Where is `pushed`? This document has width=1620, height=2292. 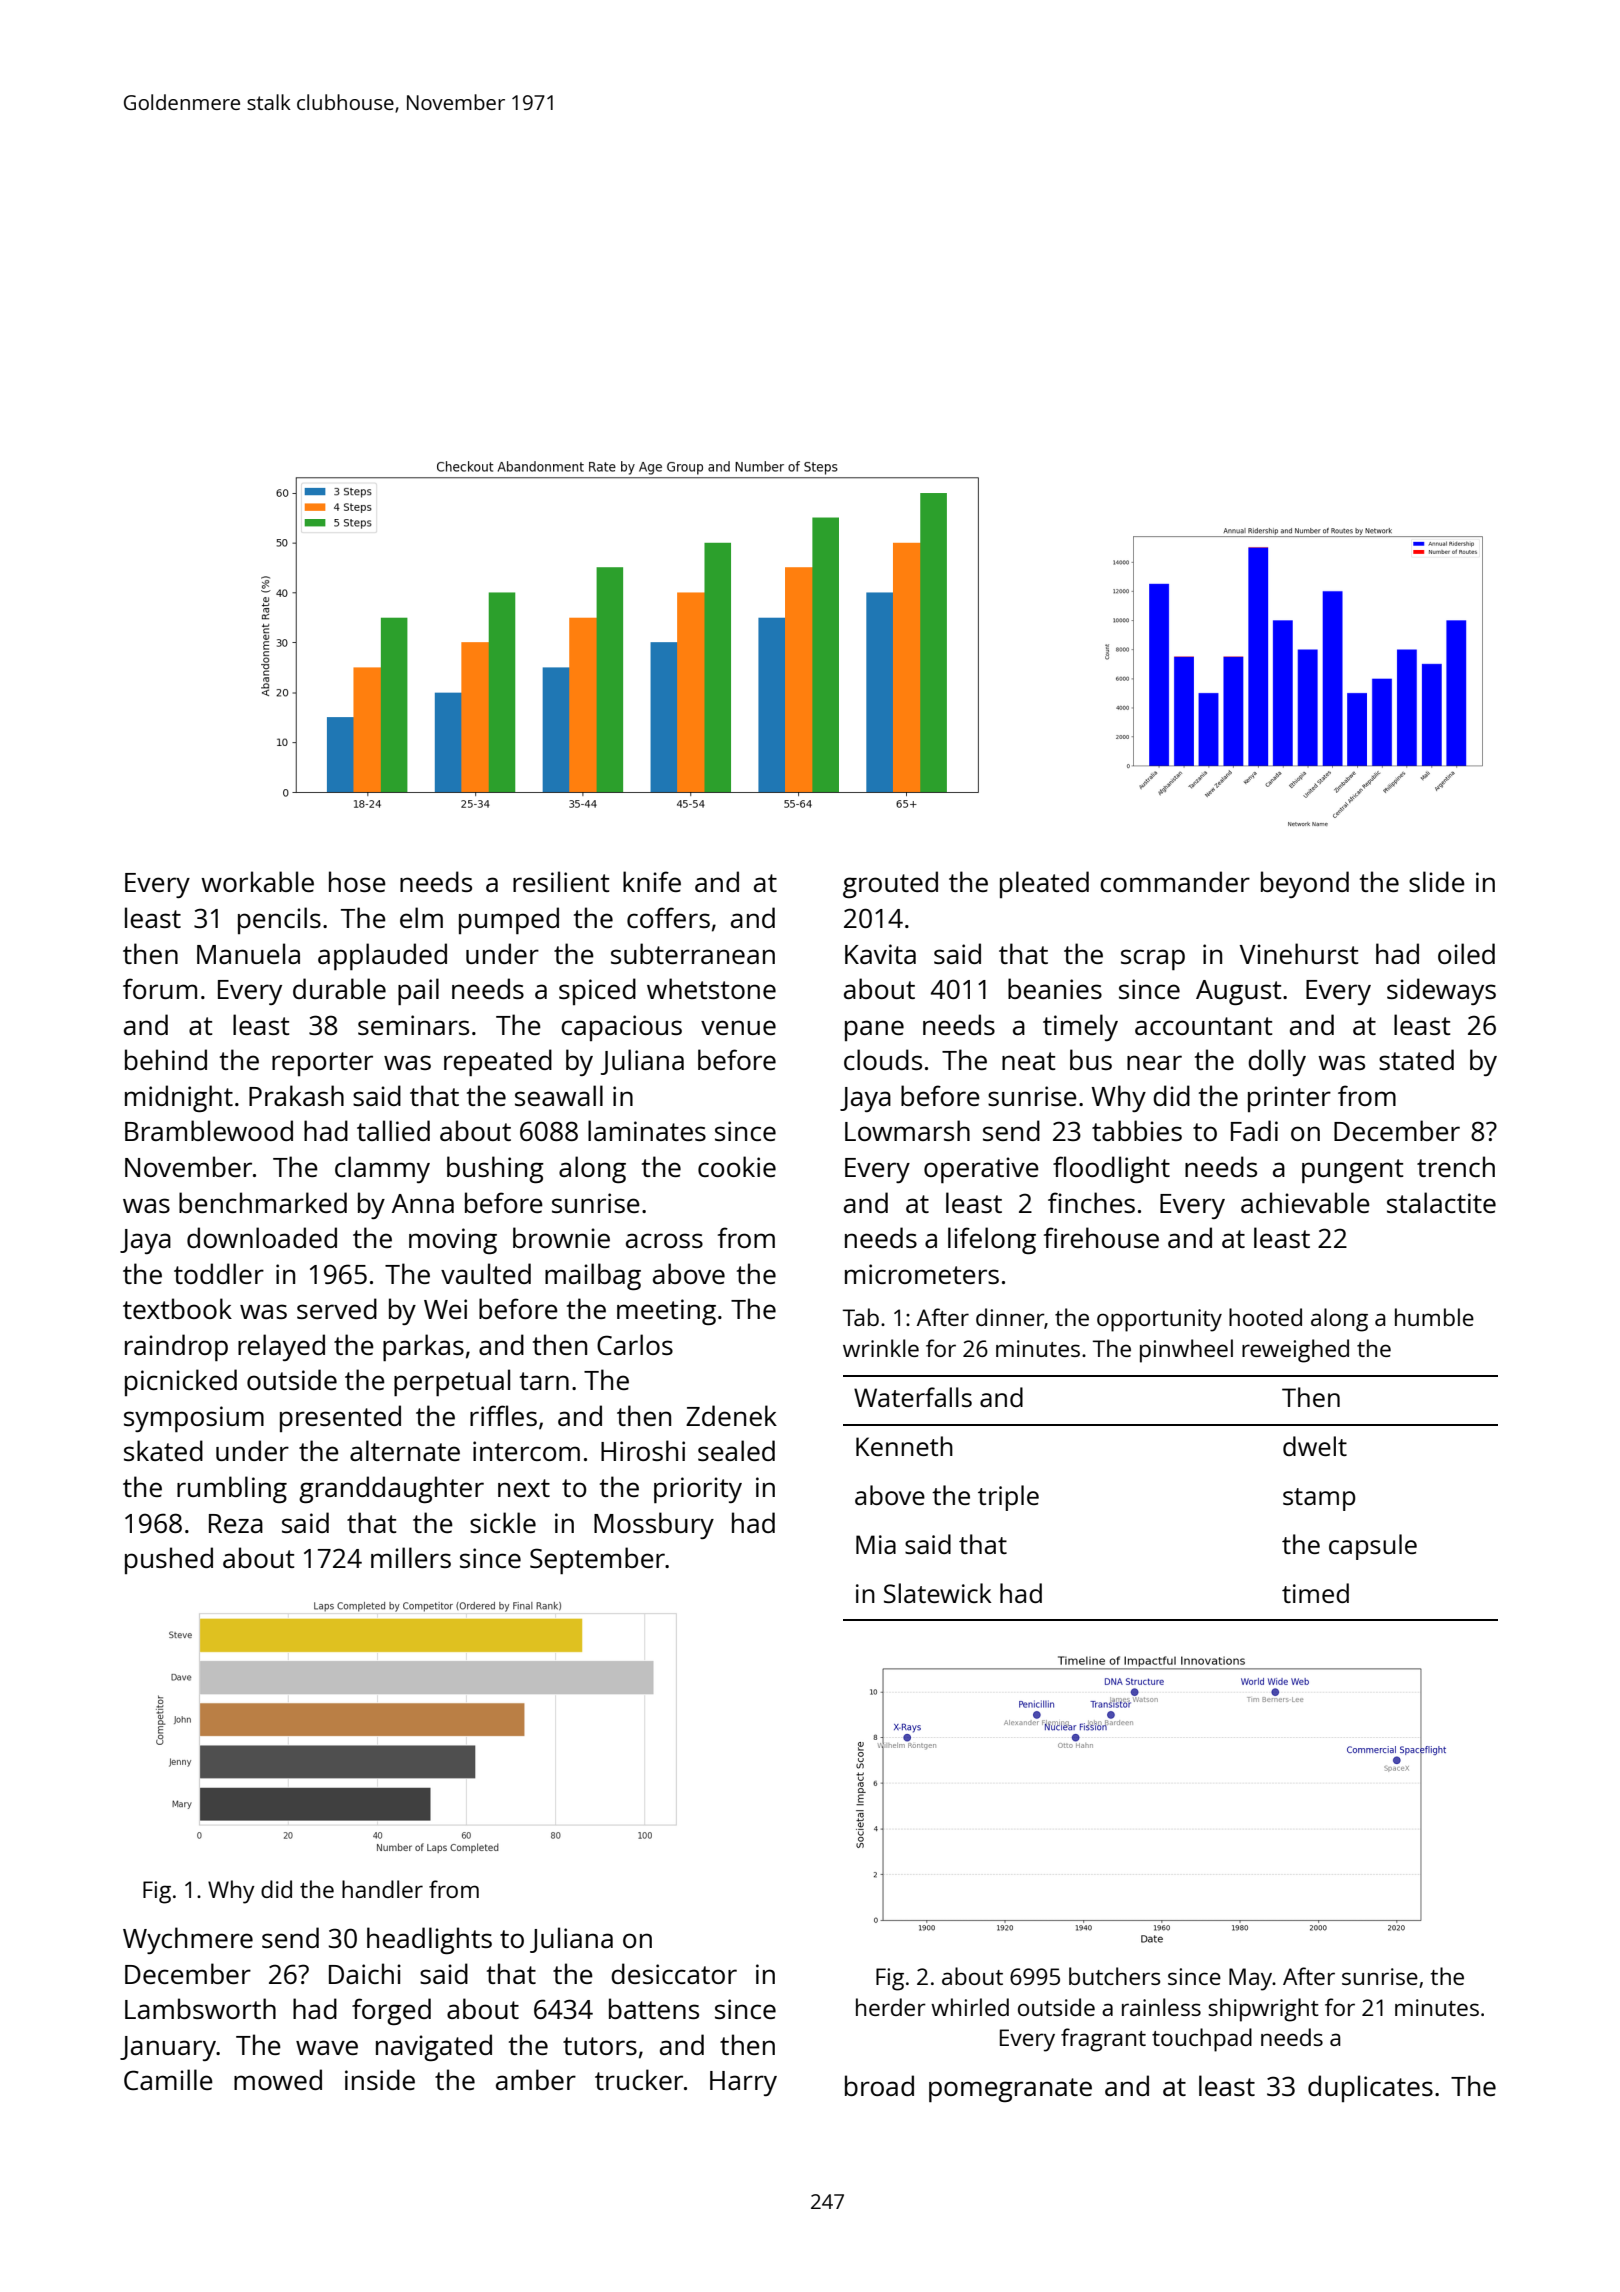 pushed is located at coordinates (169, 1560).
